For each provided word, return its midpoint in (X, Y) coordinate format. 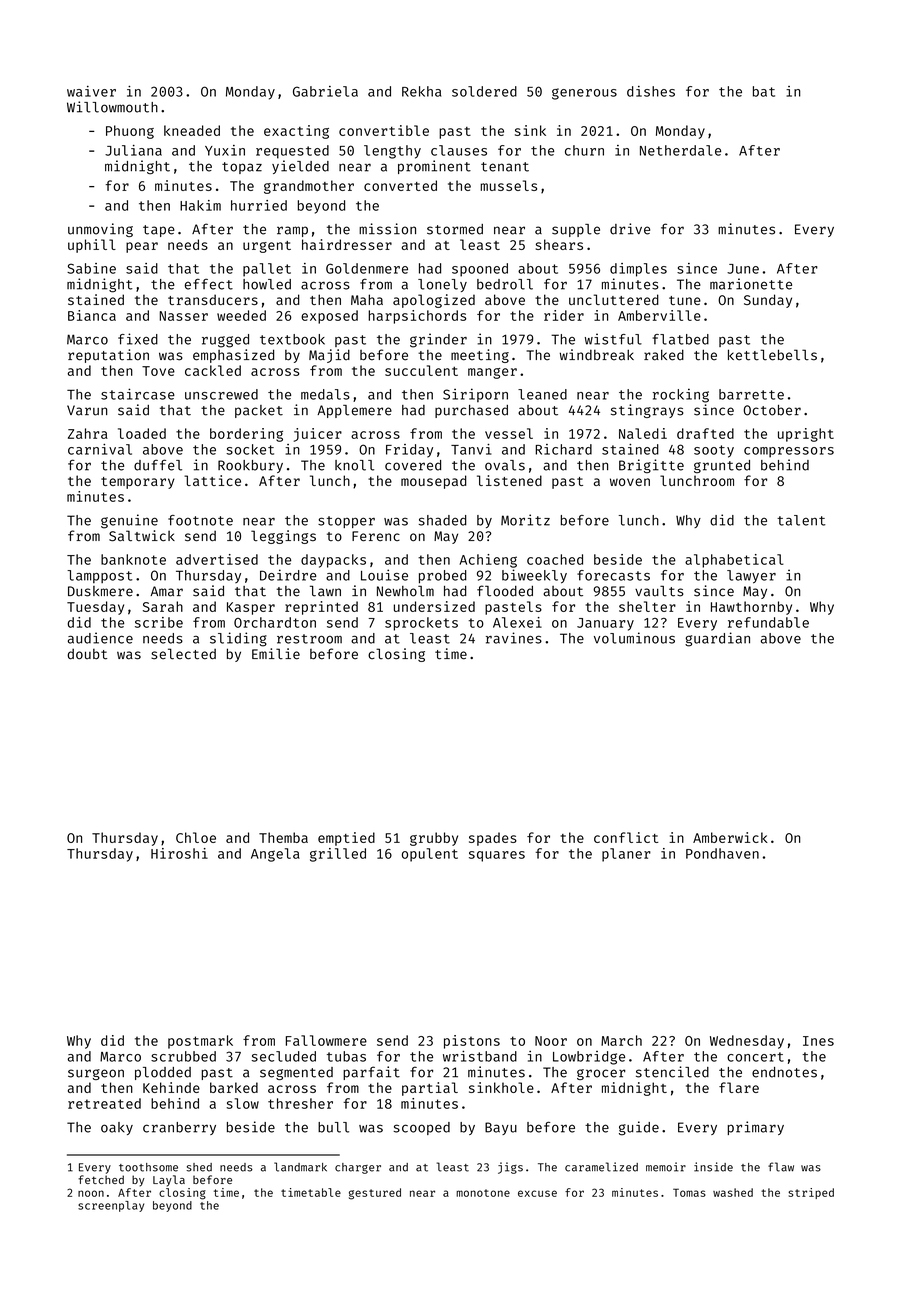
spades (493, 839)
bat (764, 91)
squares (497, 856)
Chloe (196, 837)
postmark (200, 1042)
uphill (92, 246)
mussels (509, 185)
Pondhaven (722, 853)
